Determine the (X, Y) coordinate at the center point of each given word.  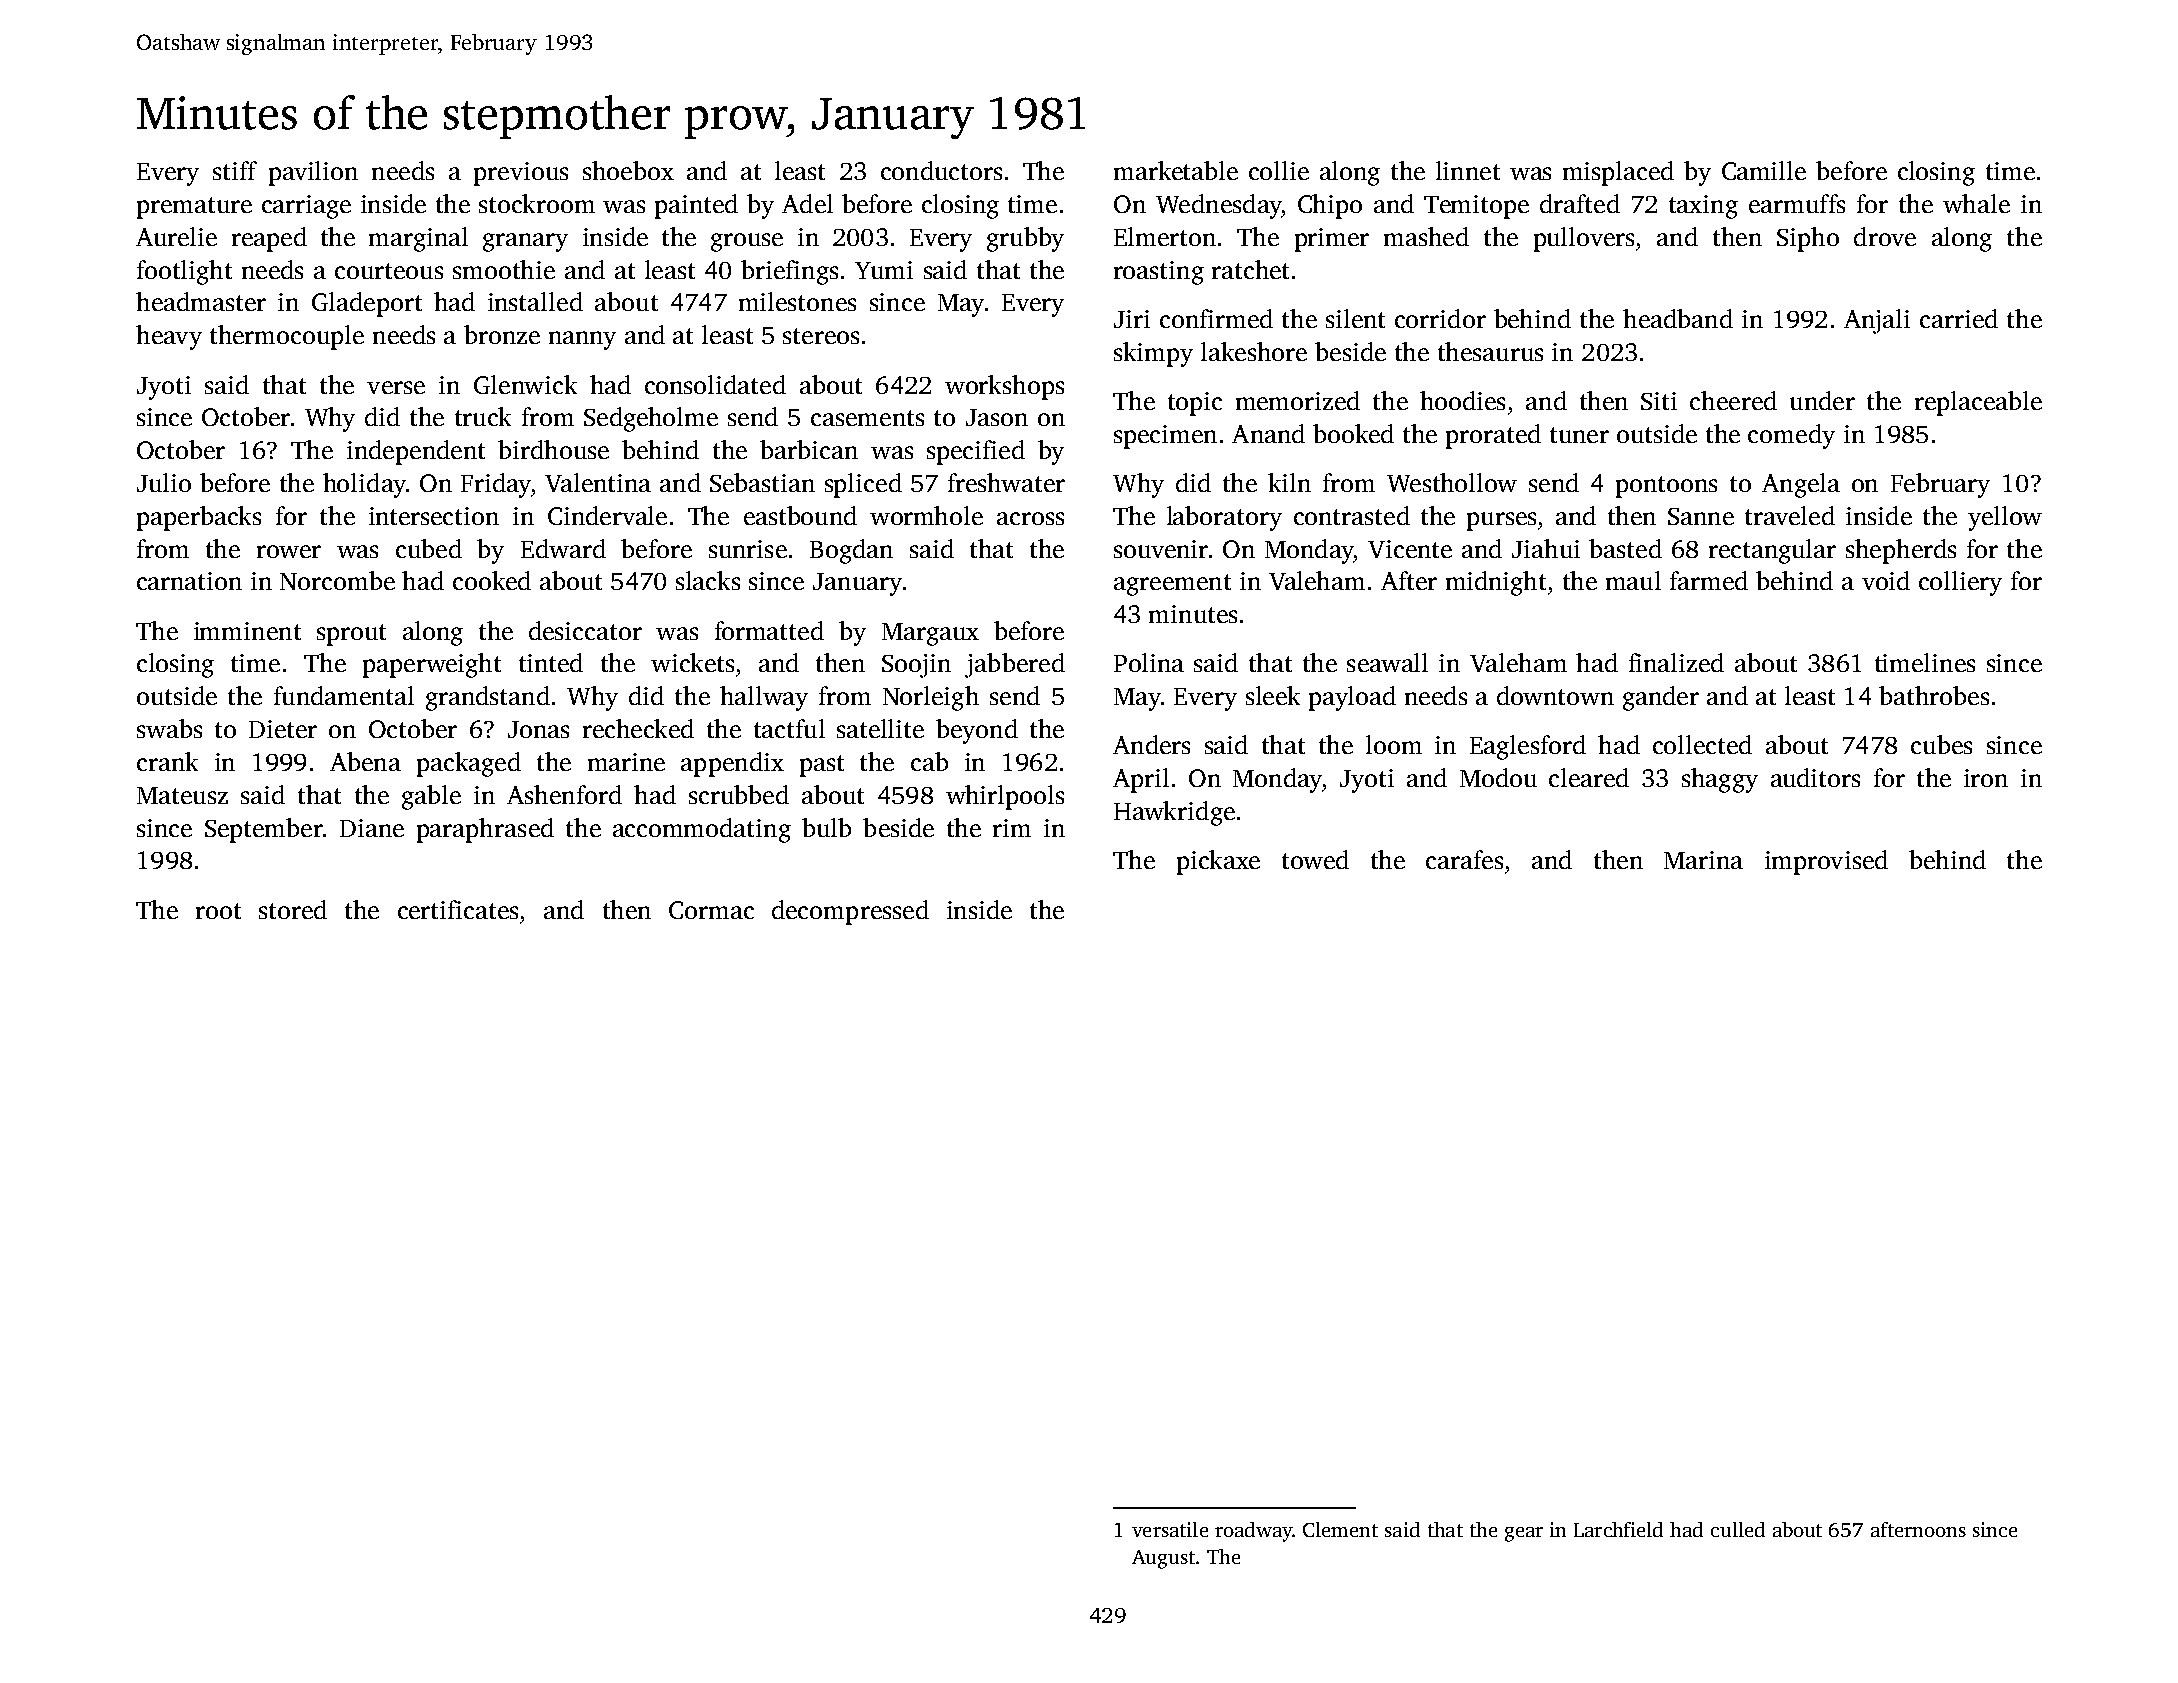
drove (1885, 236)
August (1163, 1559)
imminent (247, 631)
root (218, 911)
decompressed (850, 912)
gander (1661, 698)
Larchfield (1618, 1529)
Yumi (884, 270)
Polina (1149, 662)
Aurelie (176, 236)
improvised (1826, 862)
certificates (458, 909)
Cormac (711, 910)
